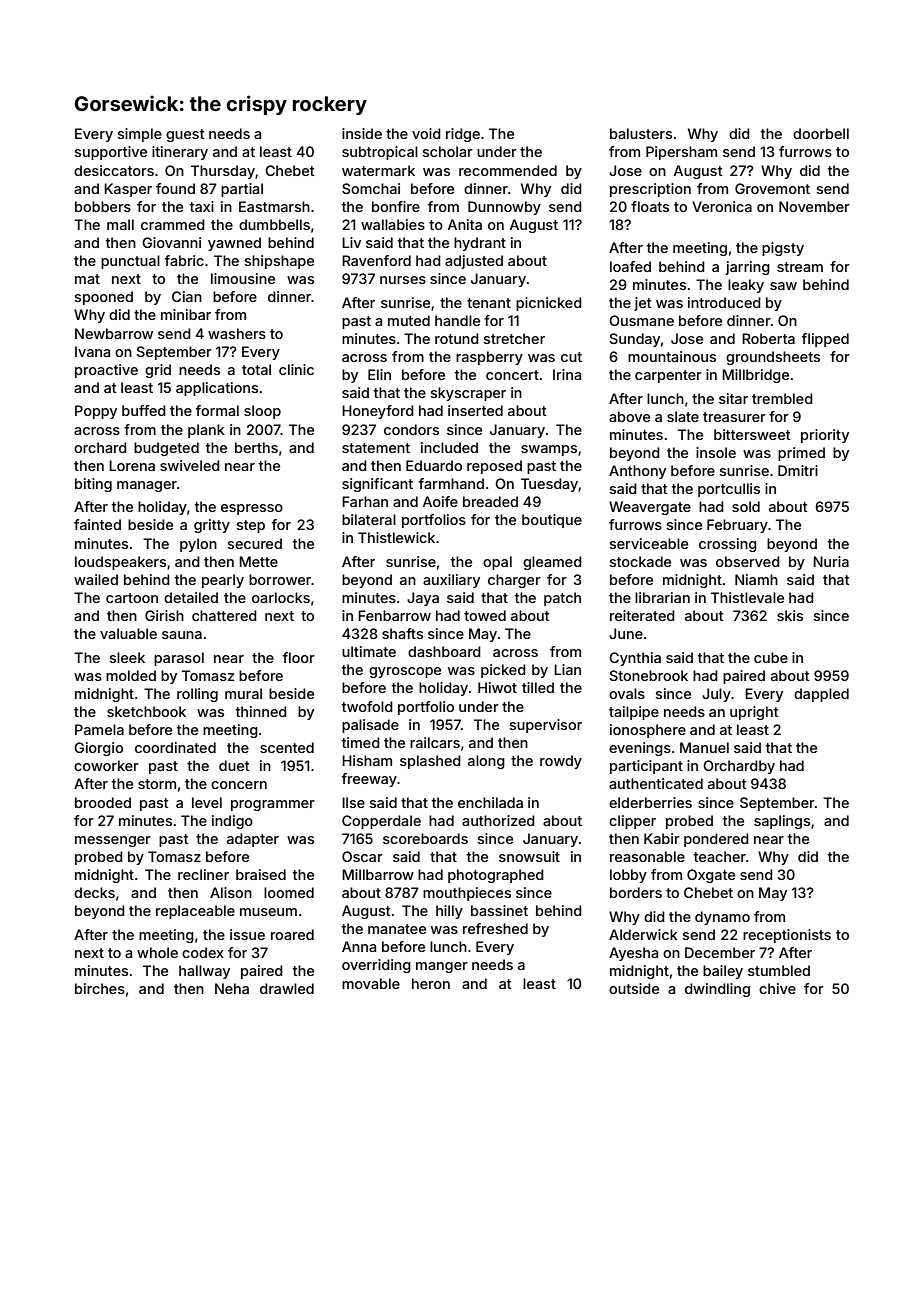  I want to click on patch, so click(562, 599).
